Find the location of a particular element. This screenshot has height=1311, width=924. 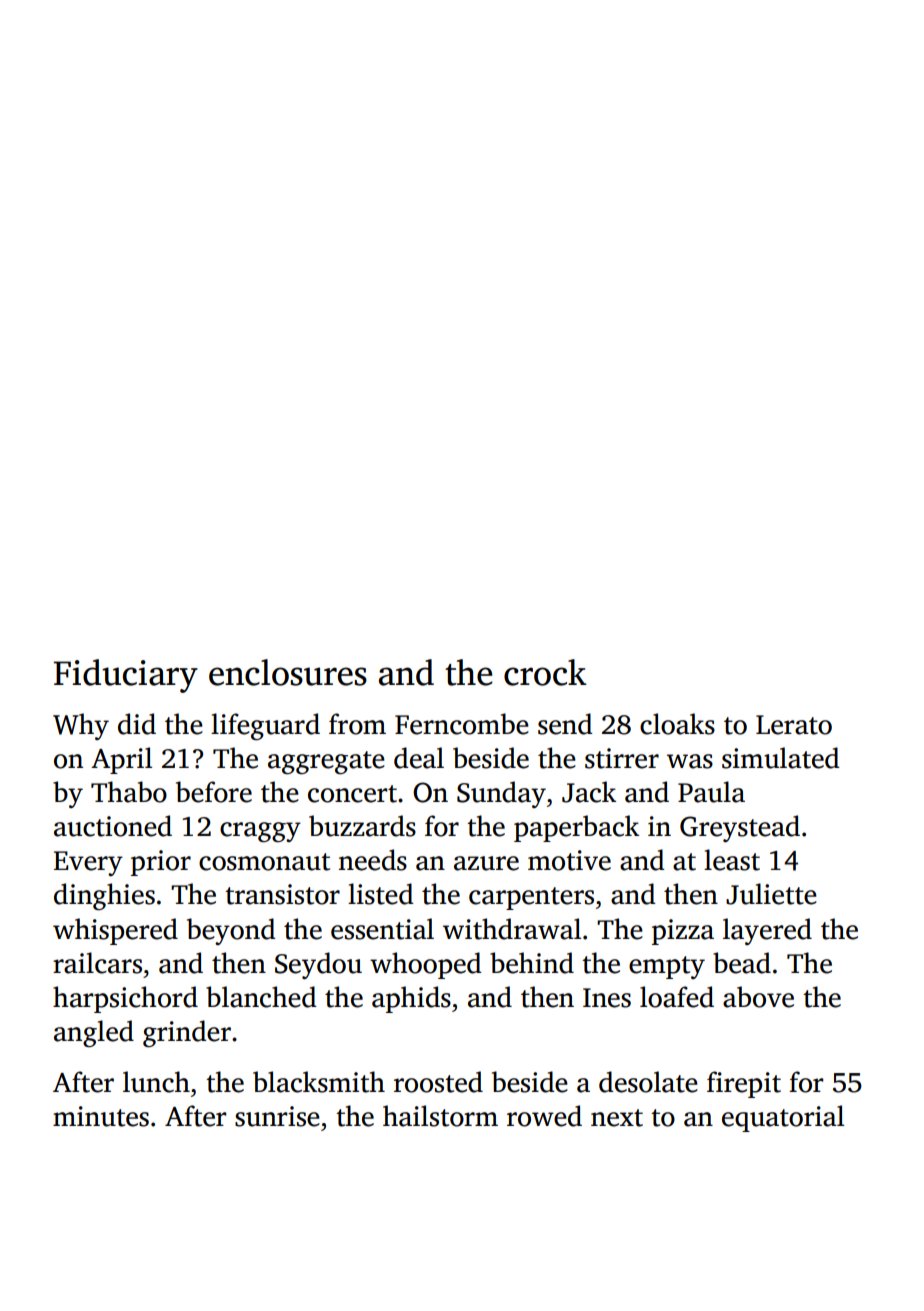

lunch is located at coordinates (156, 1082).
